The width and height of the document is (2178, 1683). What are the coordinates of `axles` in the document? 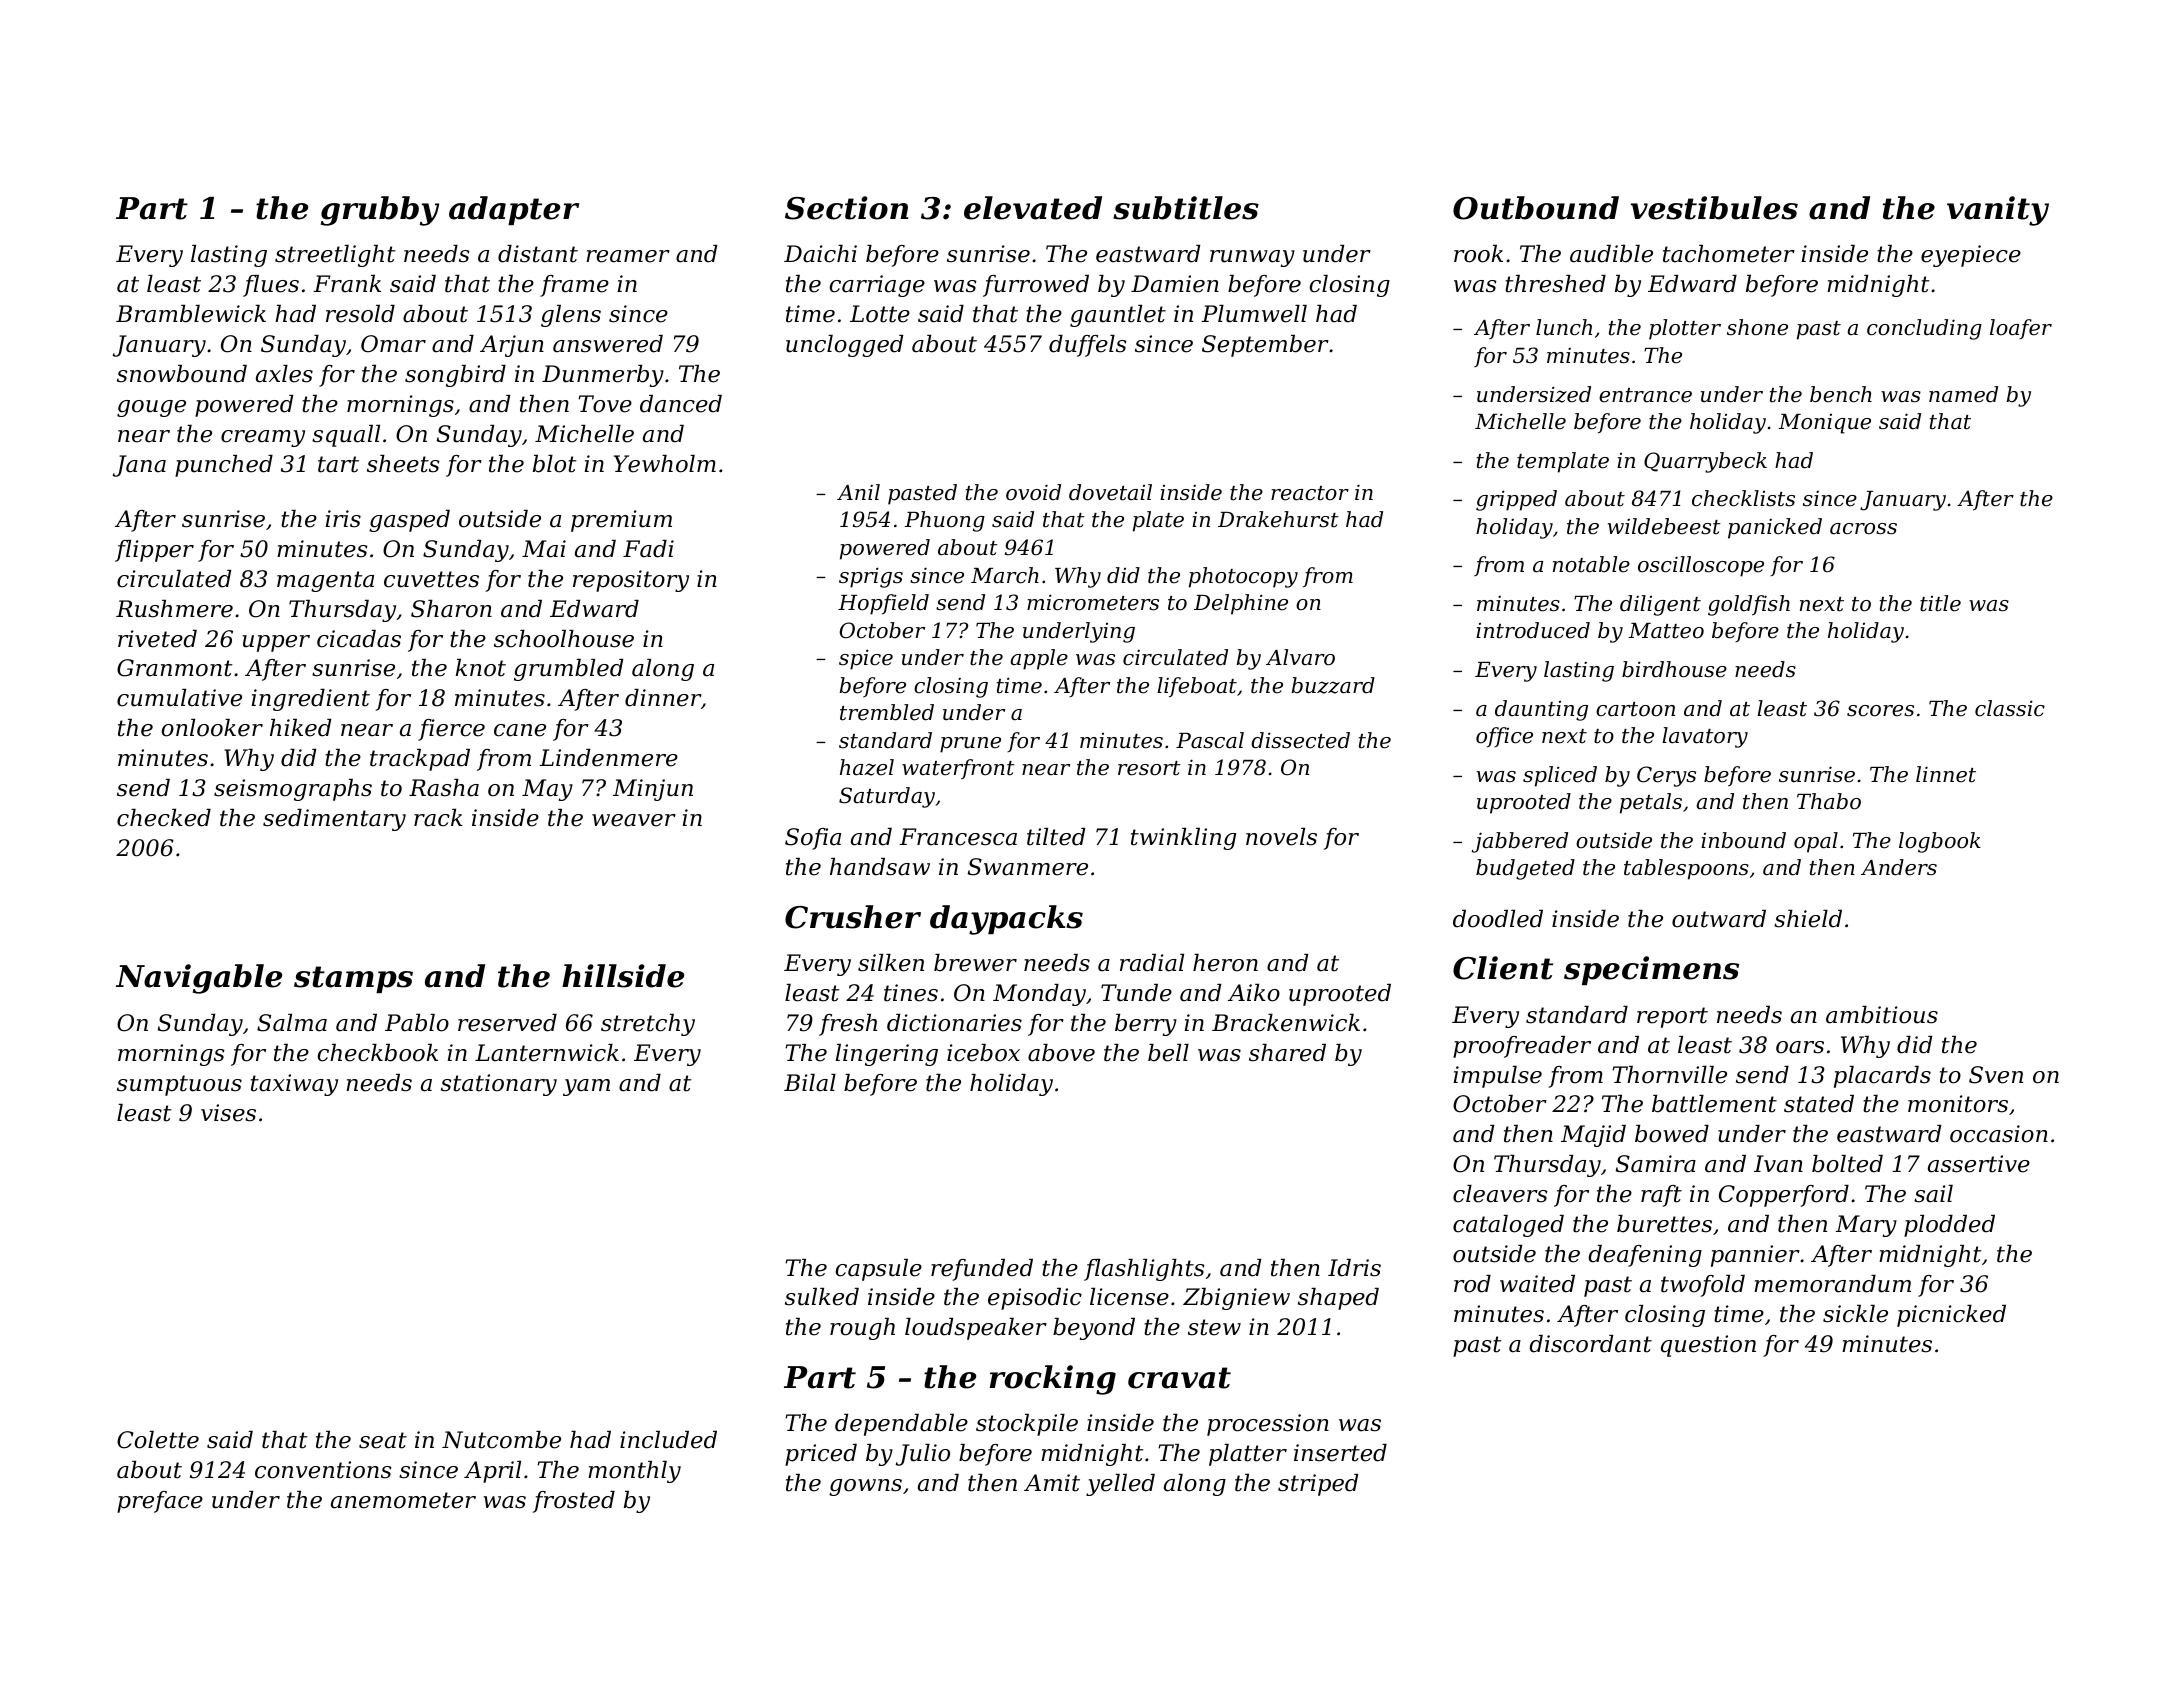 It's located at (284, 374).
